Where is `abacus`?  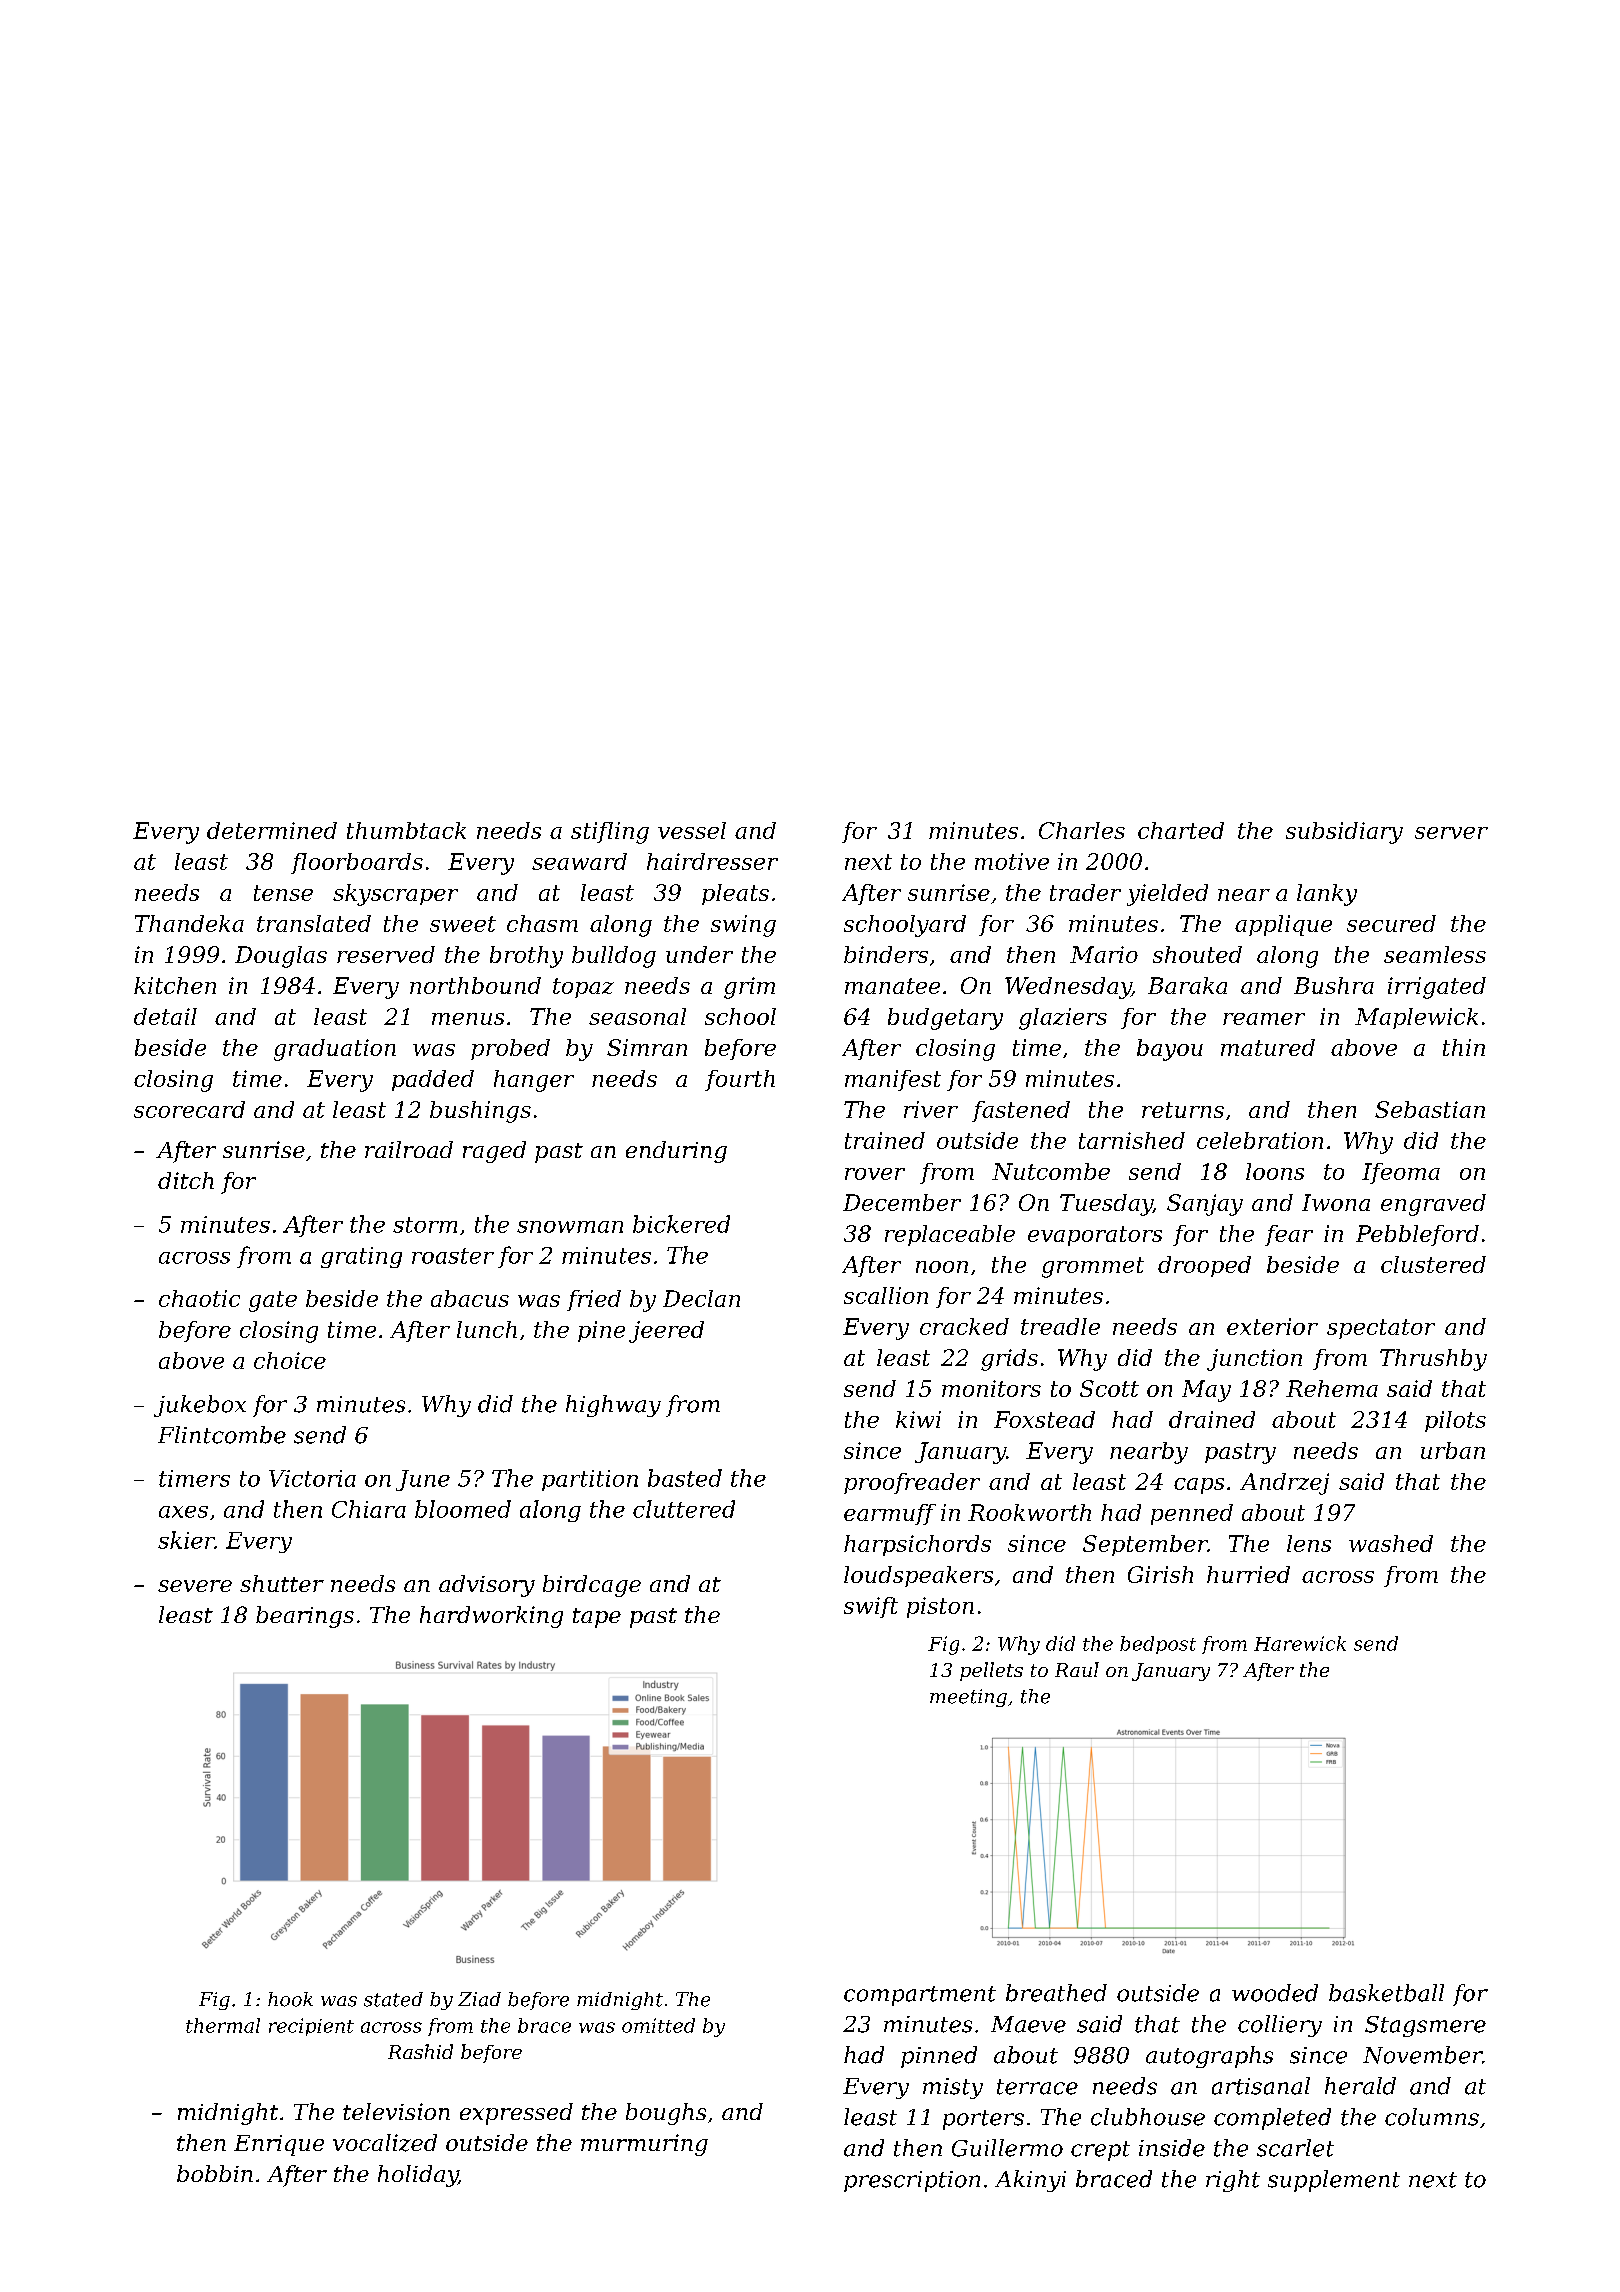 abacus is located at coordinates (470, 1298).
